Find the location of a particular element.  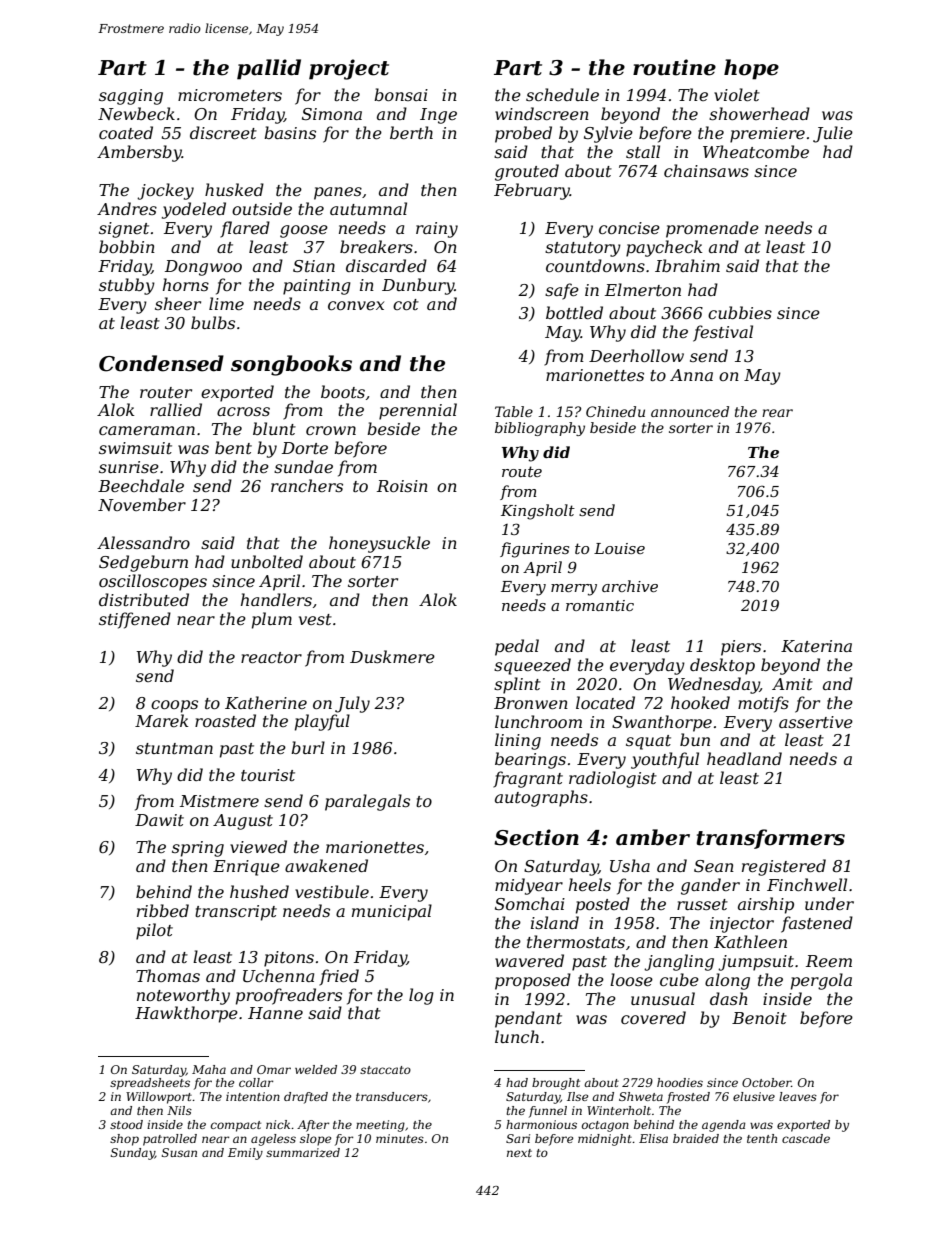

pedal is located at coordinates (517, 647).
